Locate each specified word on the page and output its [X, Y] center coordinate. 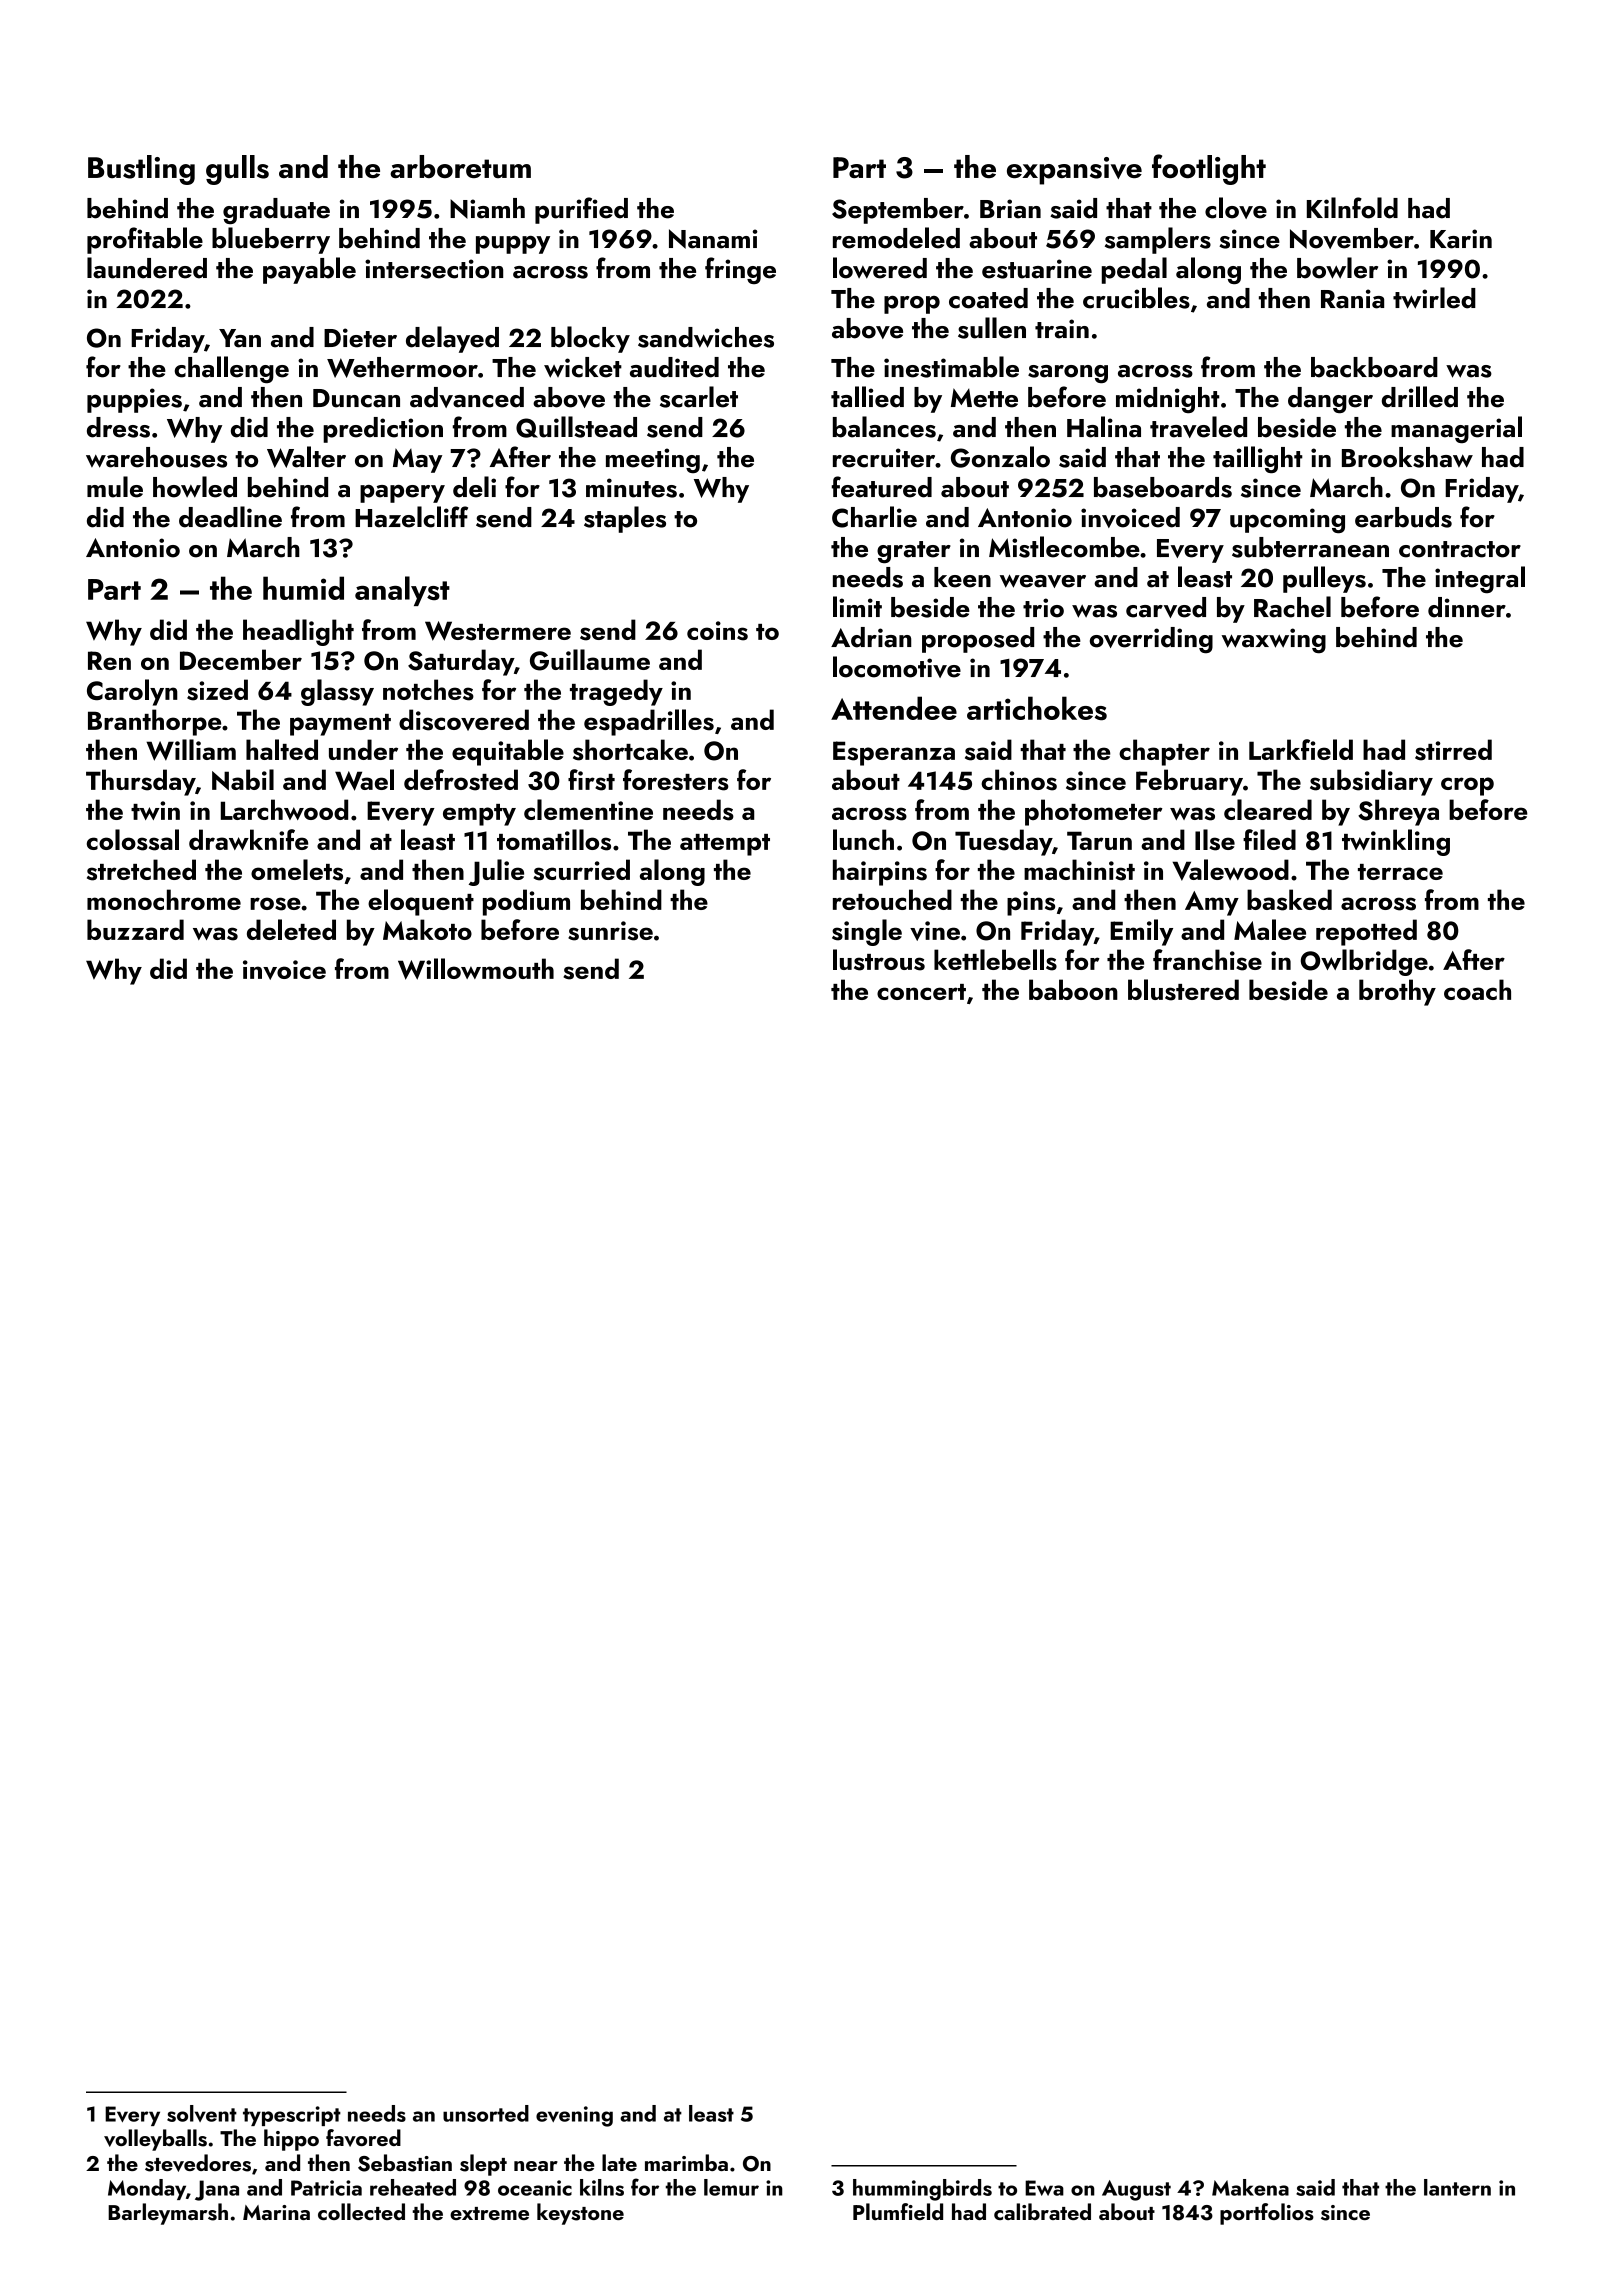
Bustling [141, 170]
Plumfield [898, 2211]
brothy [1397, 992]
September [898, 211]
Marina [276, 2212]
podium [526, 902]
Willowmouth [476, 969]
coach [1477, 989]
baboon [1073, 989]
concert [921, 992]
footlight [1209, 169]
